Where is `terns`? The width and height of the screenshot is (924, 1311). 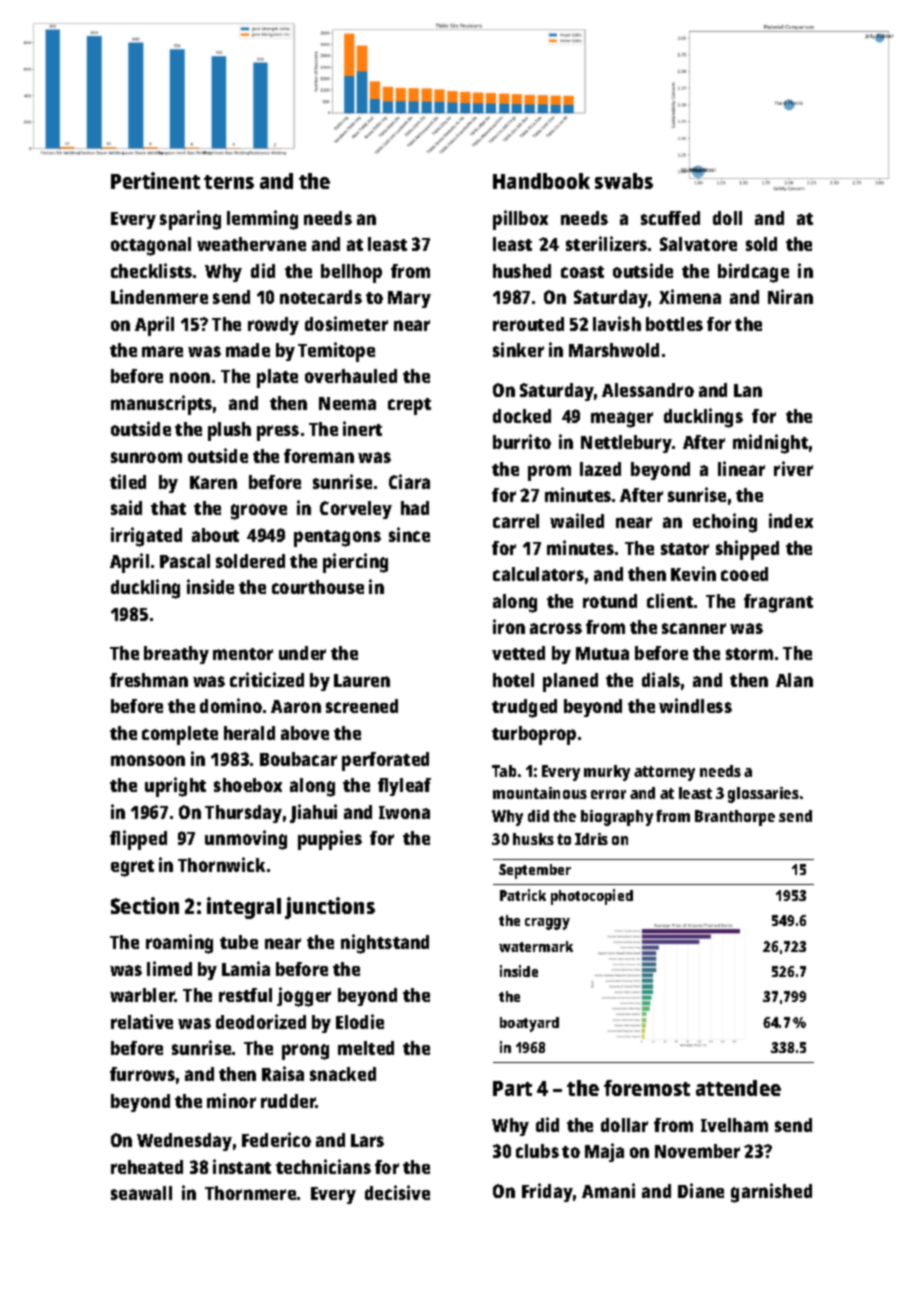 terns is located at coordinates (229, 182).
